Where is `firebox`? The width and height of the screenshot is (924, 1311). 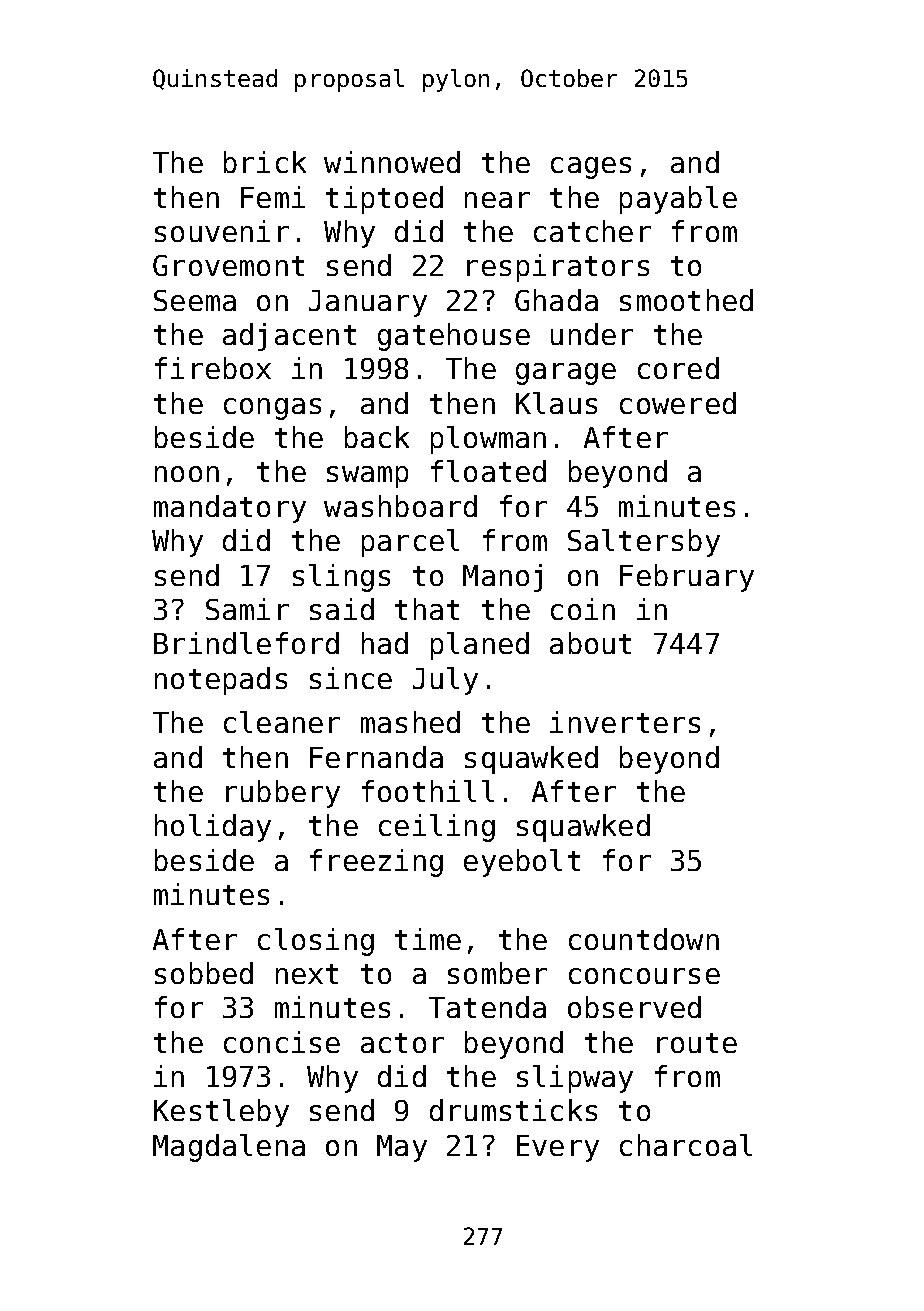 firebox is located at coordinates (213, 368).
